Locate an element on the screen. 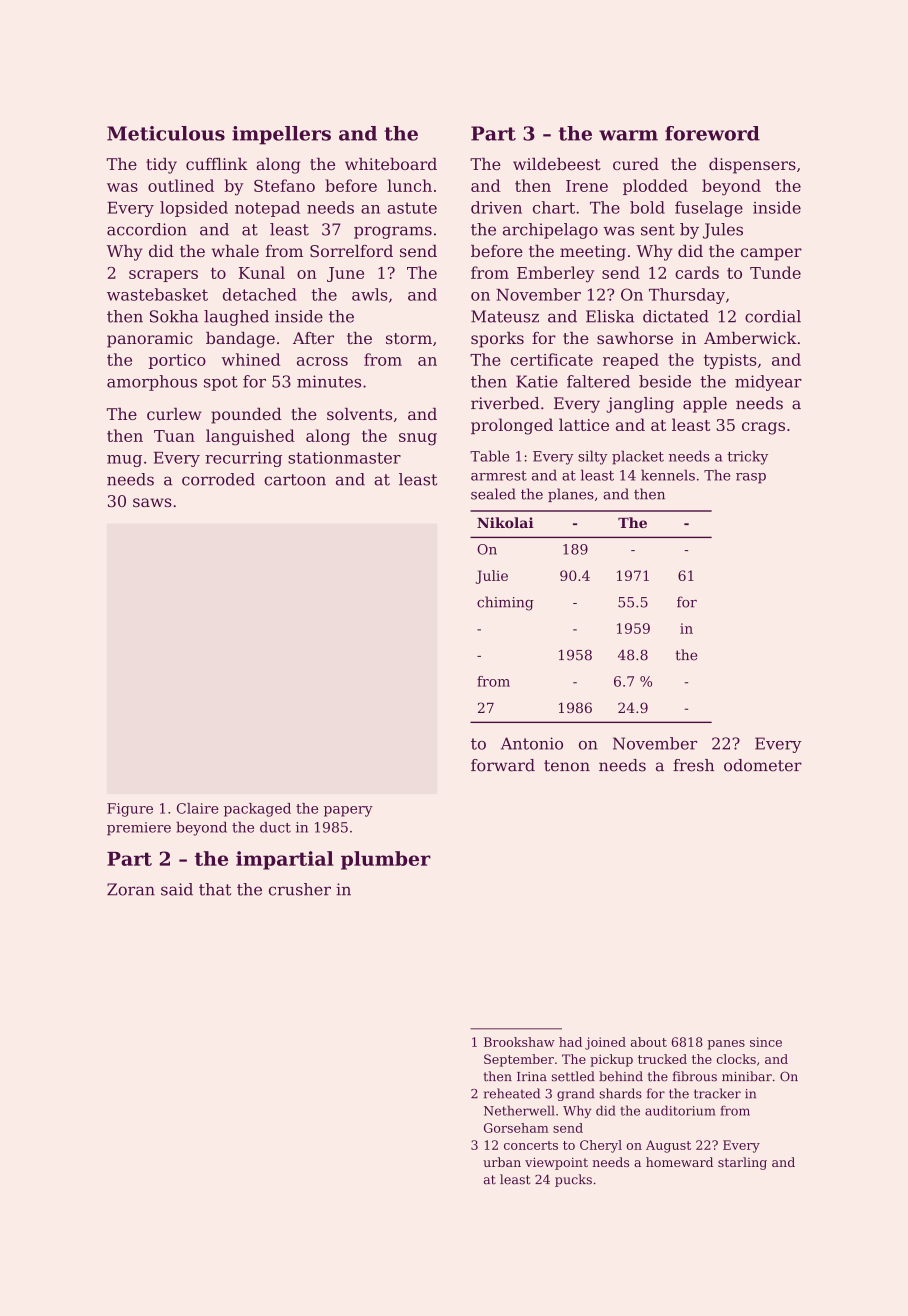 This screenshot has height=1316, width=908. wastebasket is located at coordinates (157, 294).
